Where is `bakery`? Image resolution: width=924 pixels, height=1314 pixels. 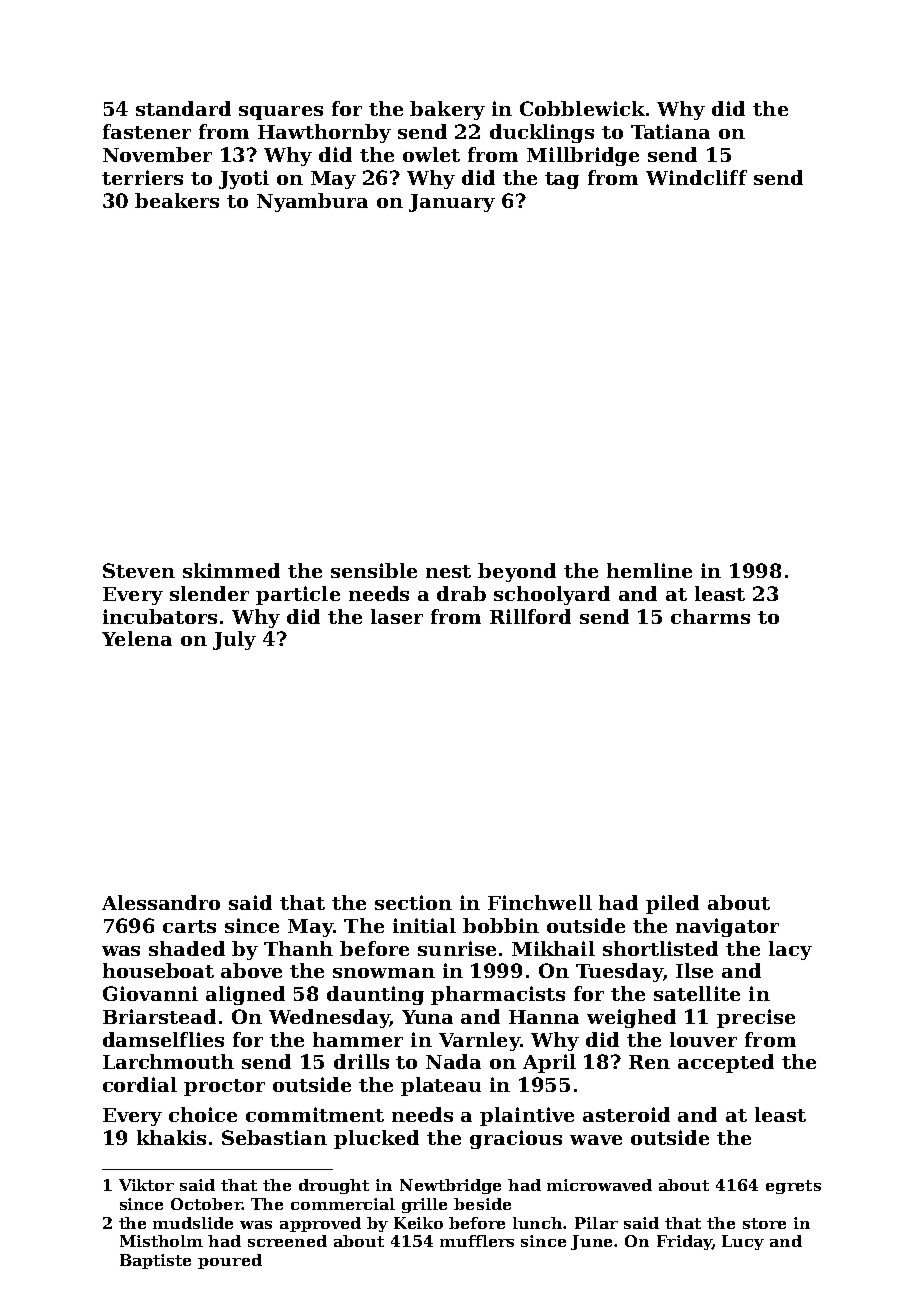
bakery is located at coordinates (447, 110).
